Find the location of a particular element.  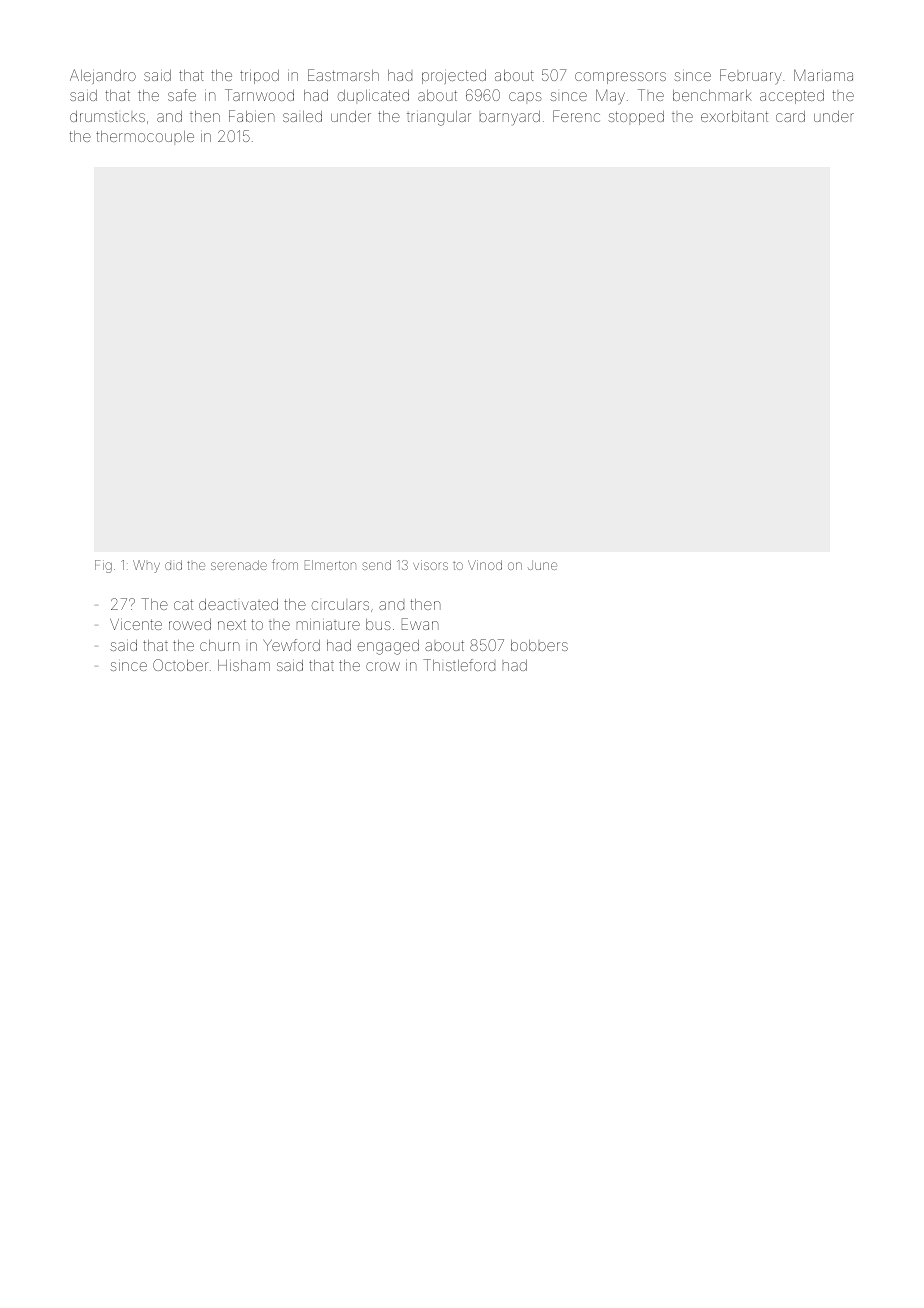

June is located at coordinates (542, 565).
